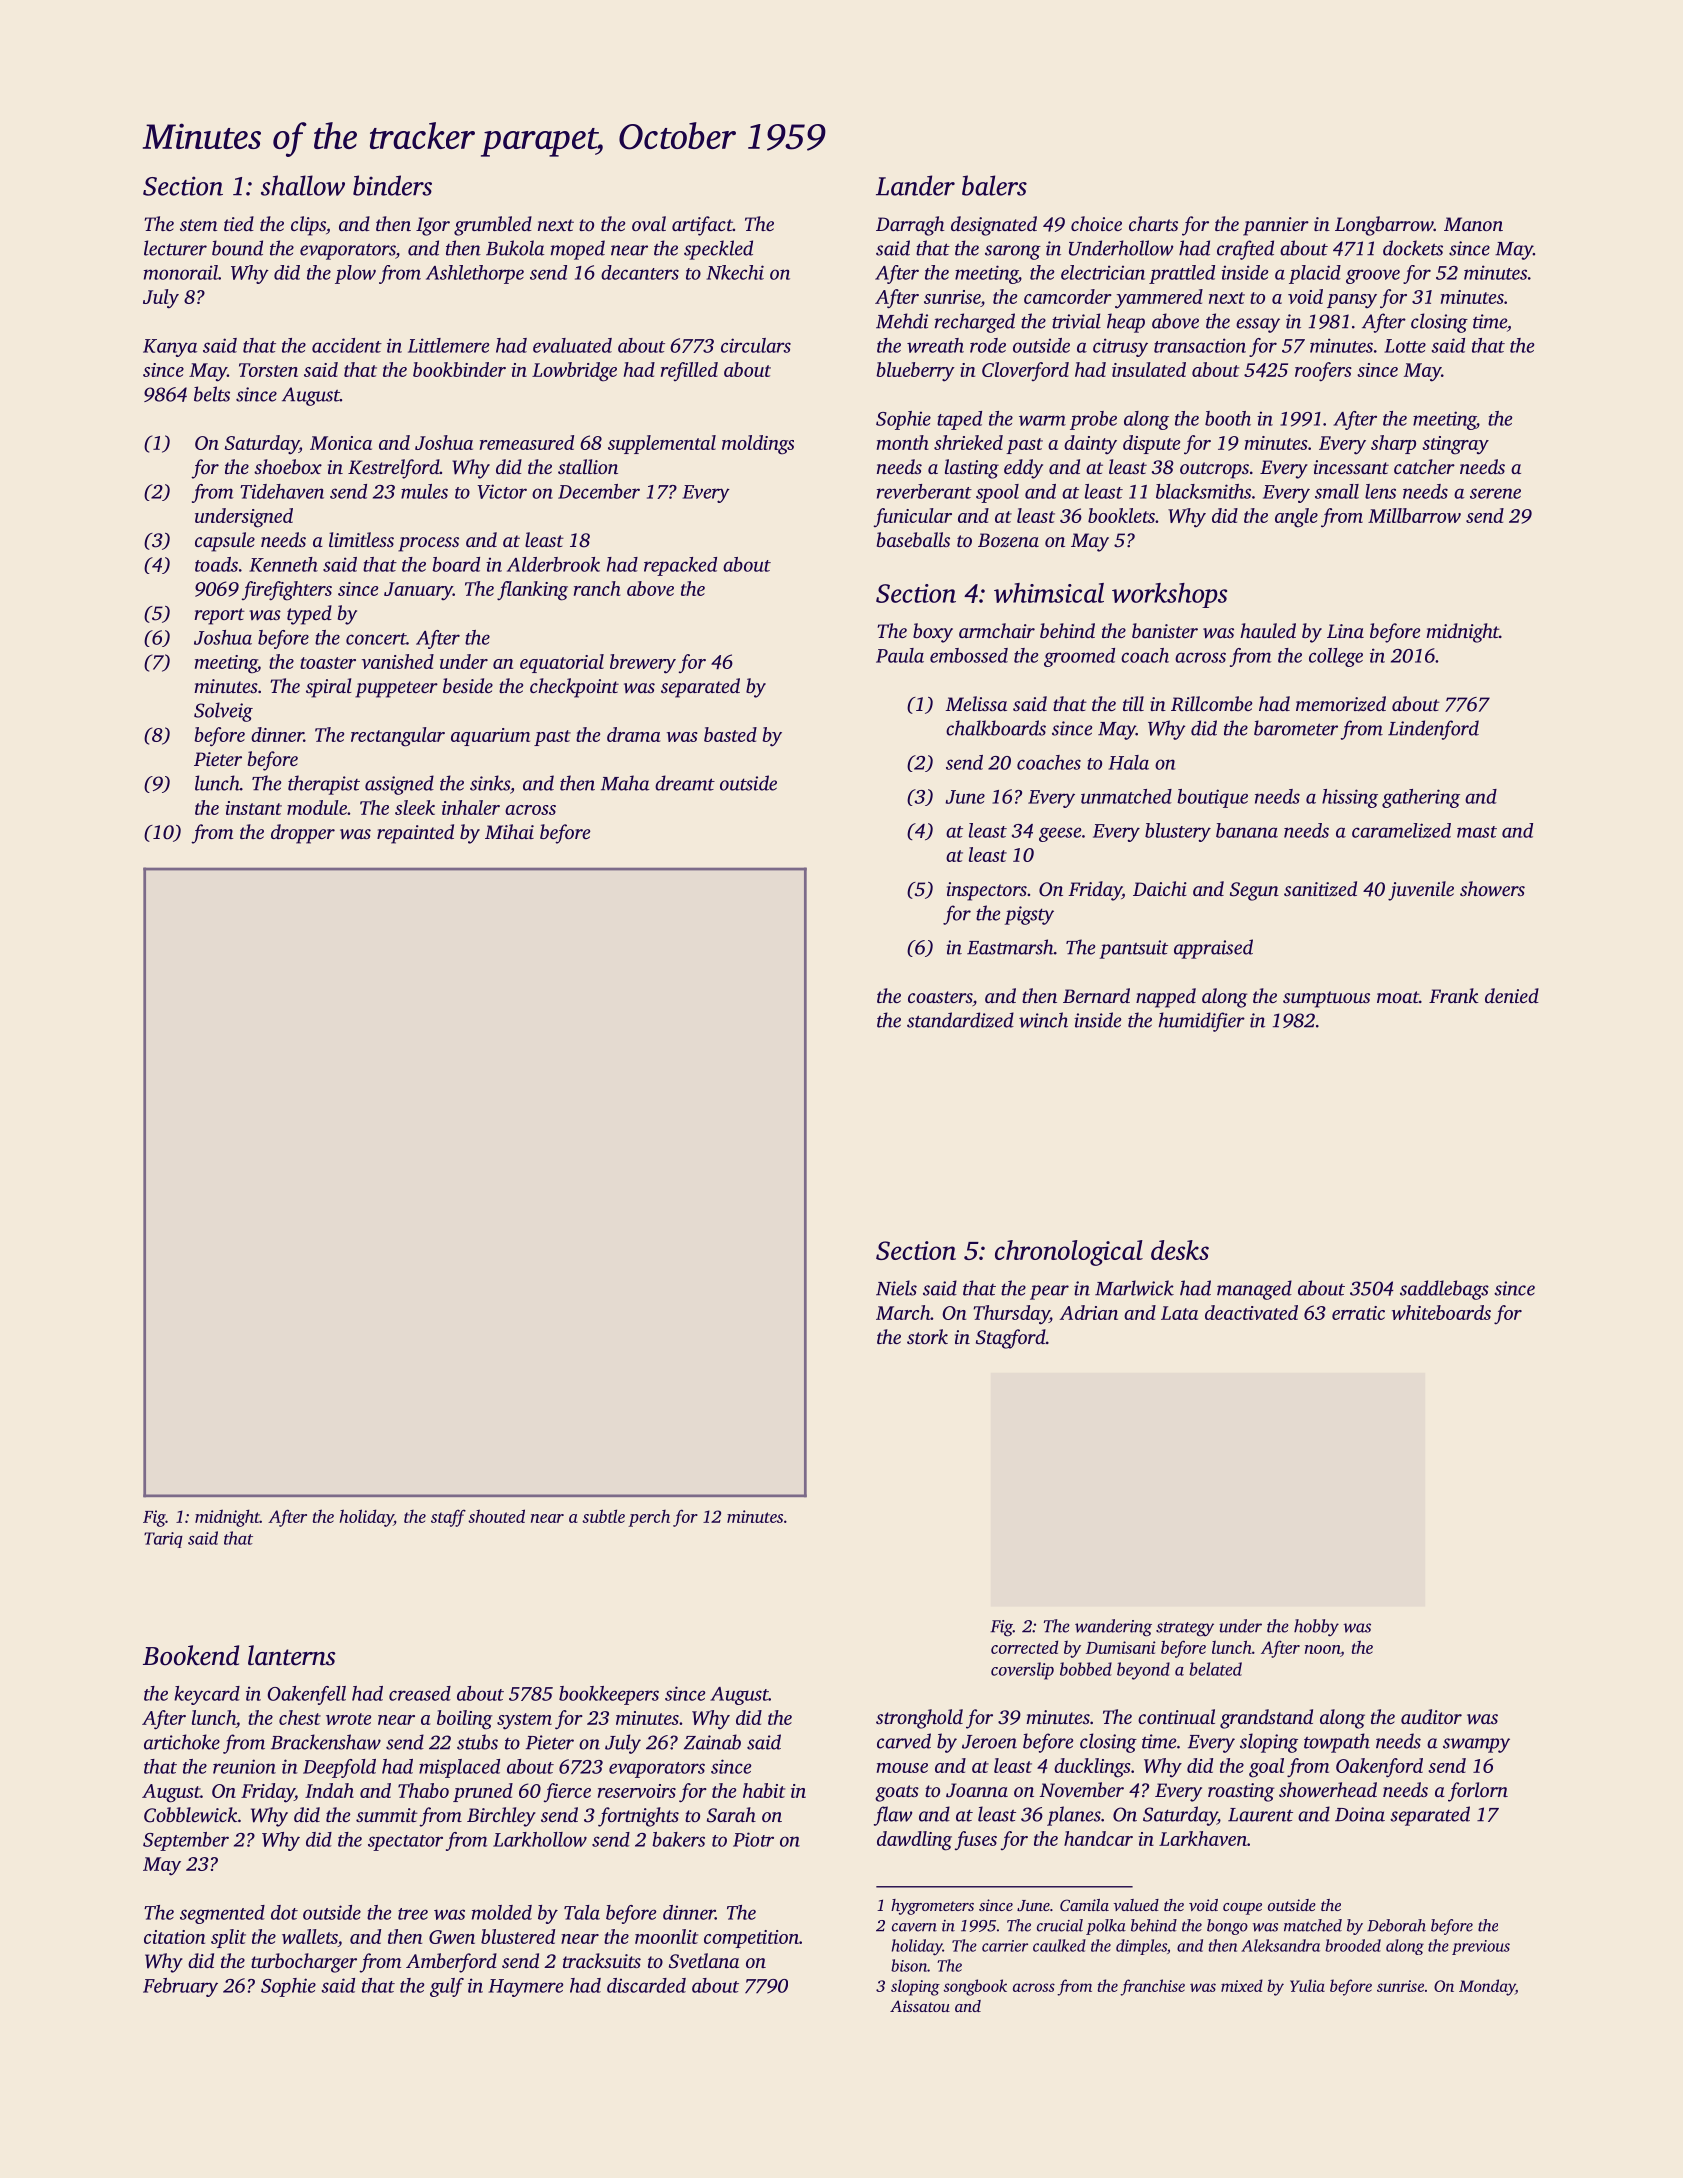 This screenshot has height=2178, width=1683. What do you see at coordinates (903, 1312) in the screenshot?
I see `March` at bounding box center [903, 1312].
